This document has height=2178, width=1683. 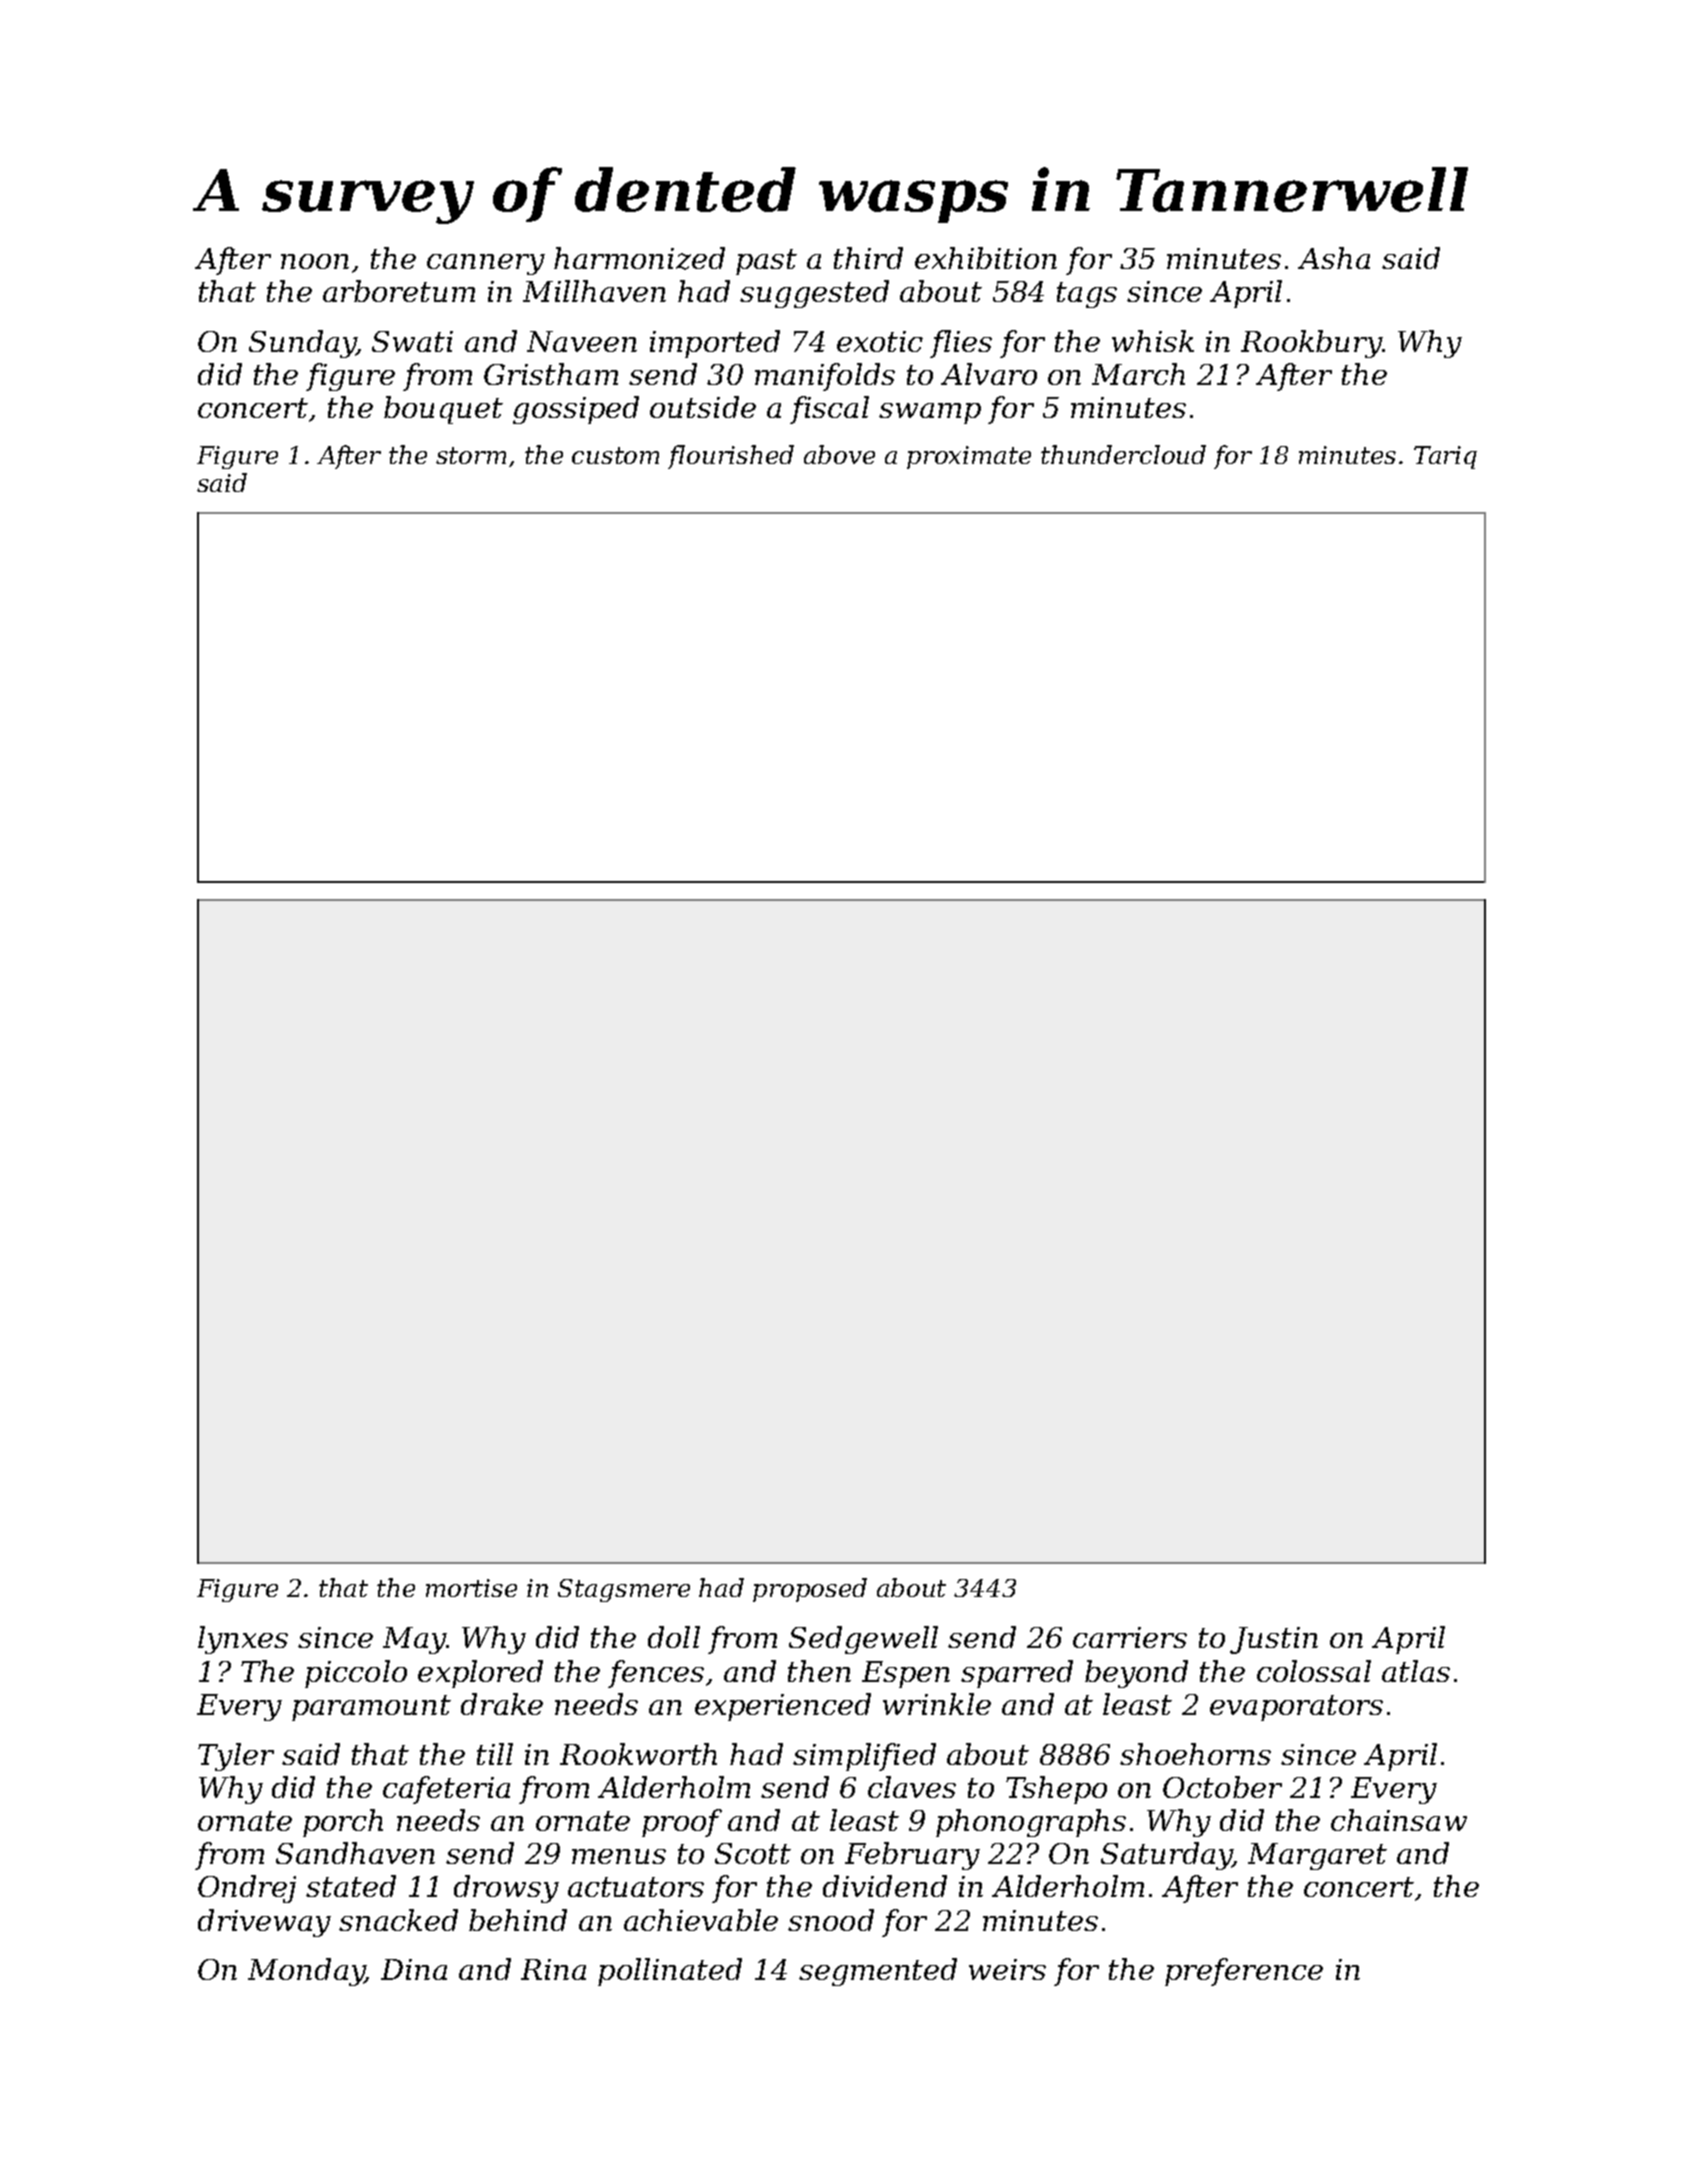 I want to click on mortise, so click(x=471, y=1588).
